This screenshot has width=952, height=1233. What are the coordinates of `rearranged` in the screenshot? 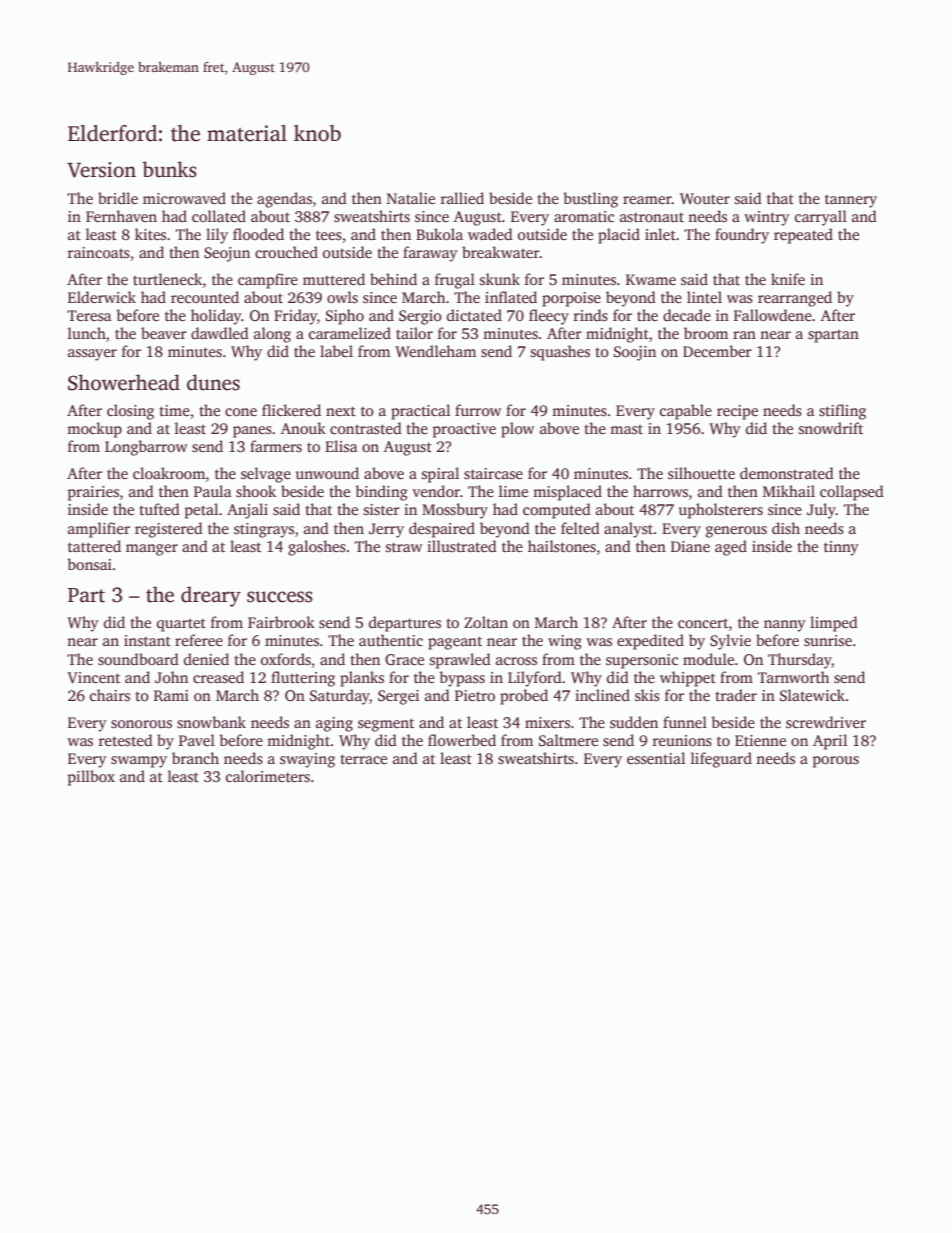 It's located at (795, 299).
